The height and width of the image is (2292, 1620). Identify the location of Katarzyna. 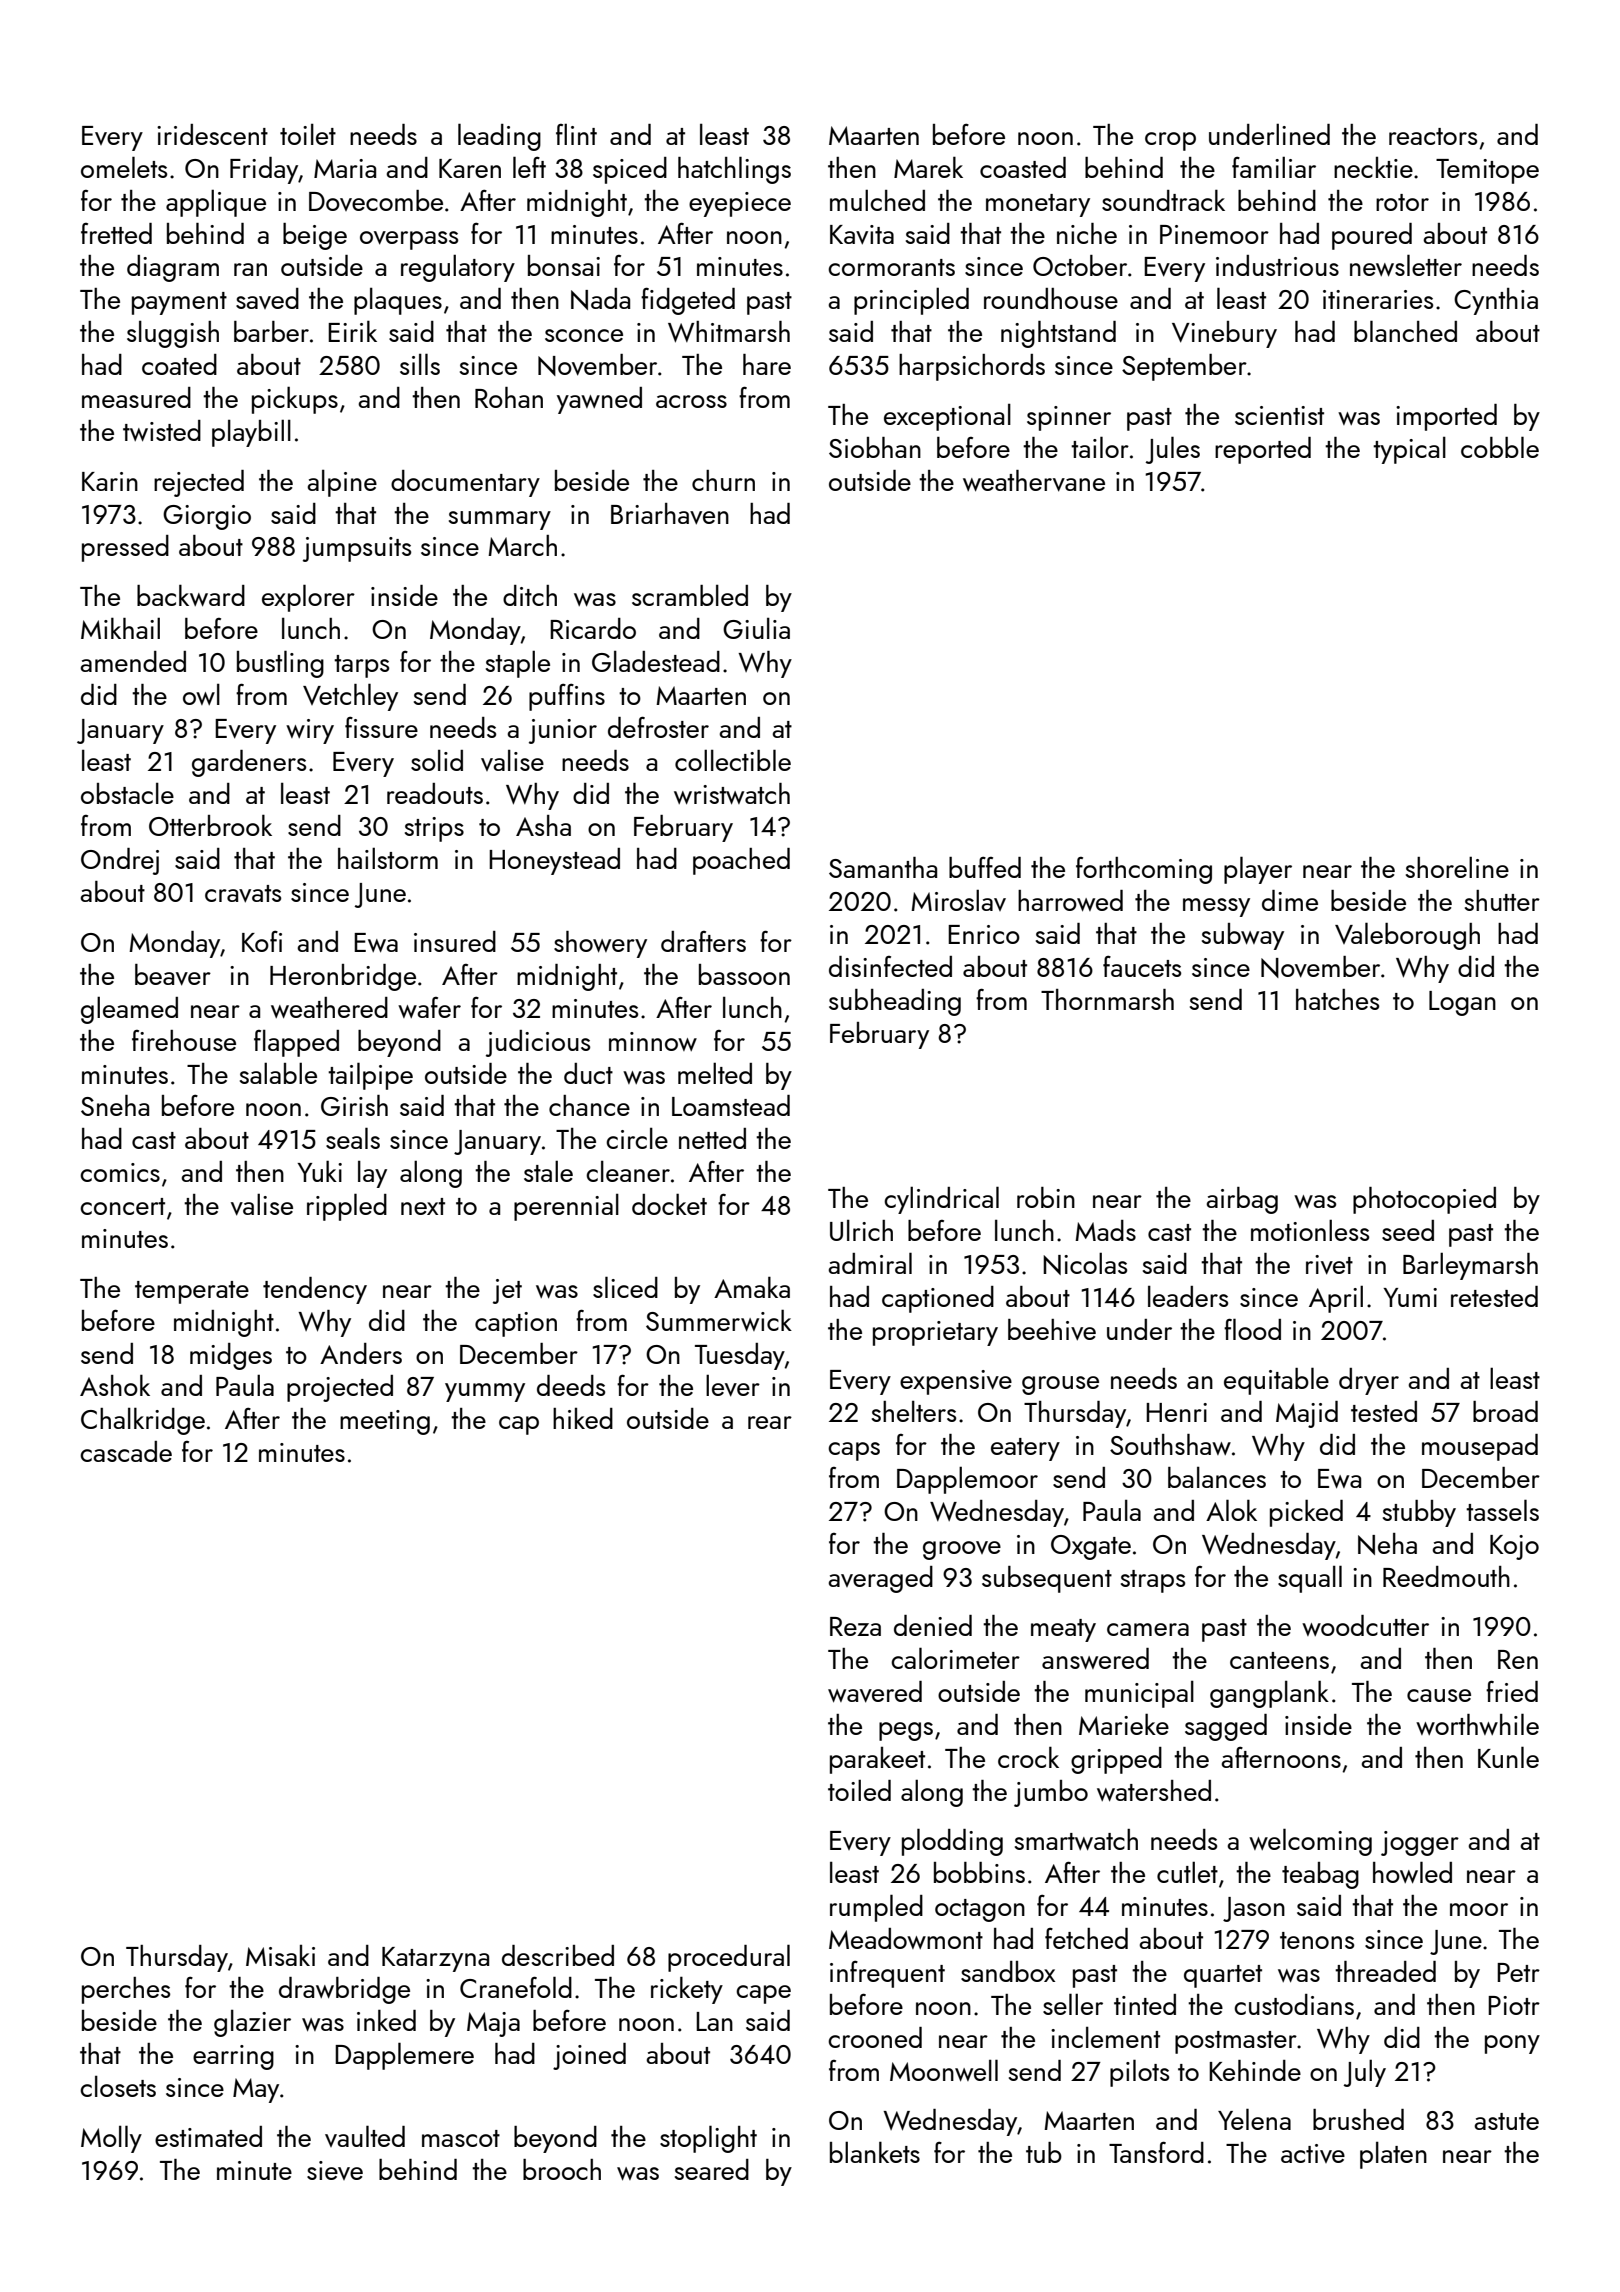
(435, 1959).
